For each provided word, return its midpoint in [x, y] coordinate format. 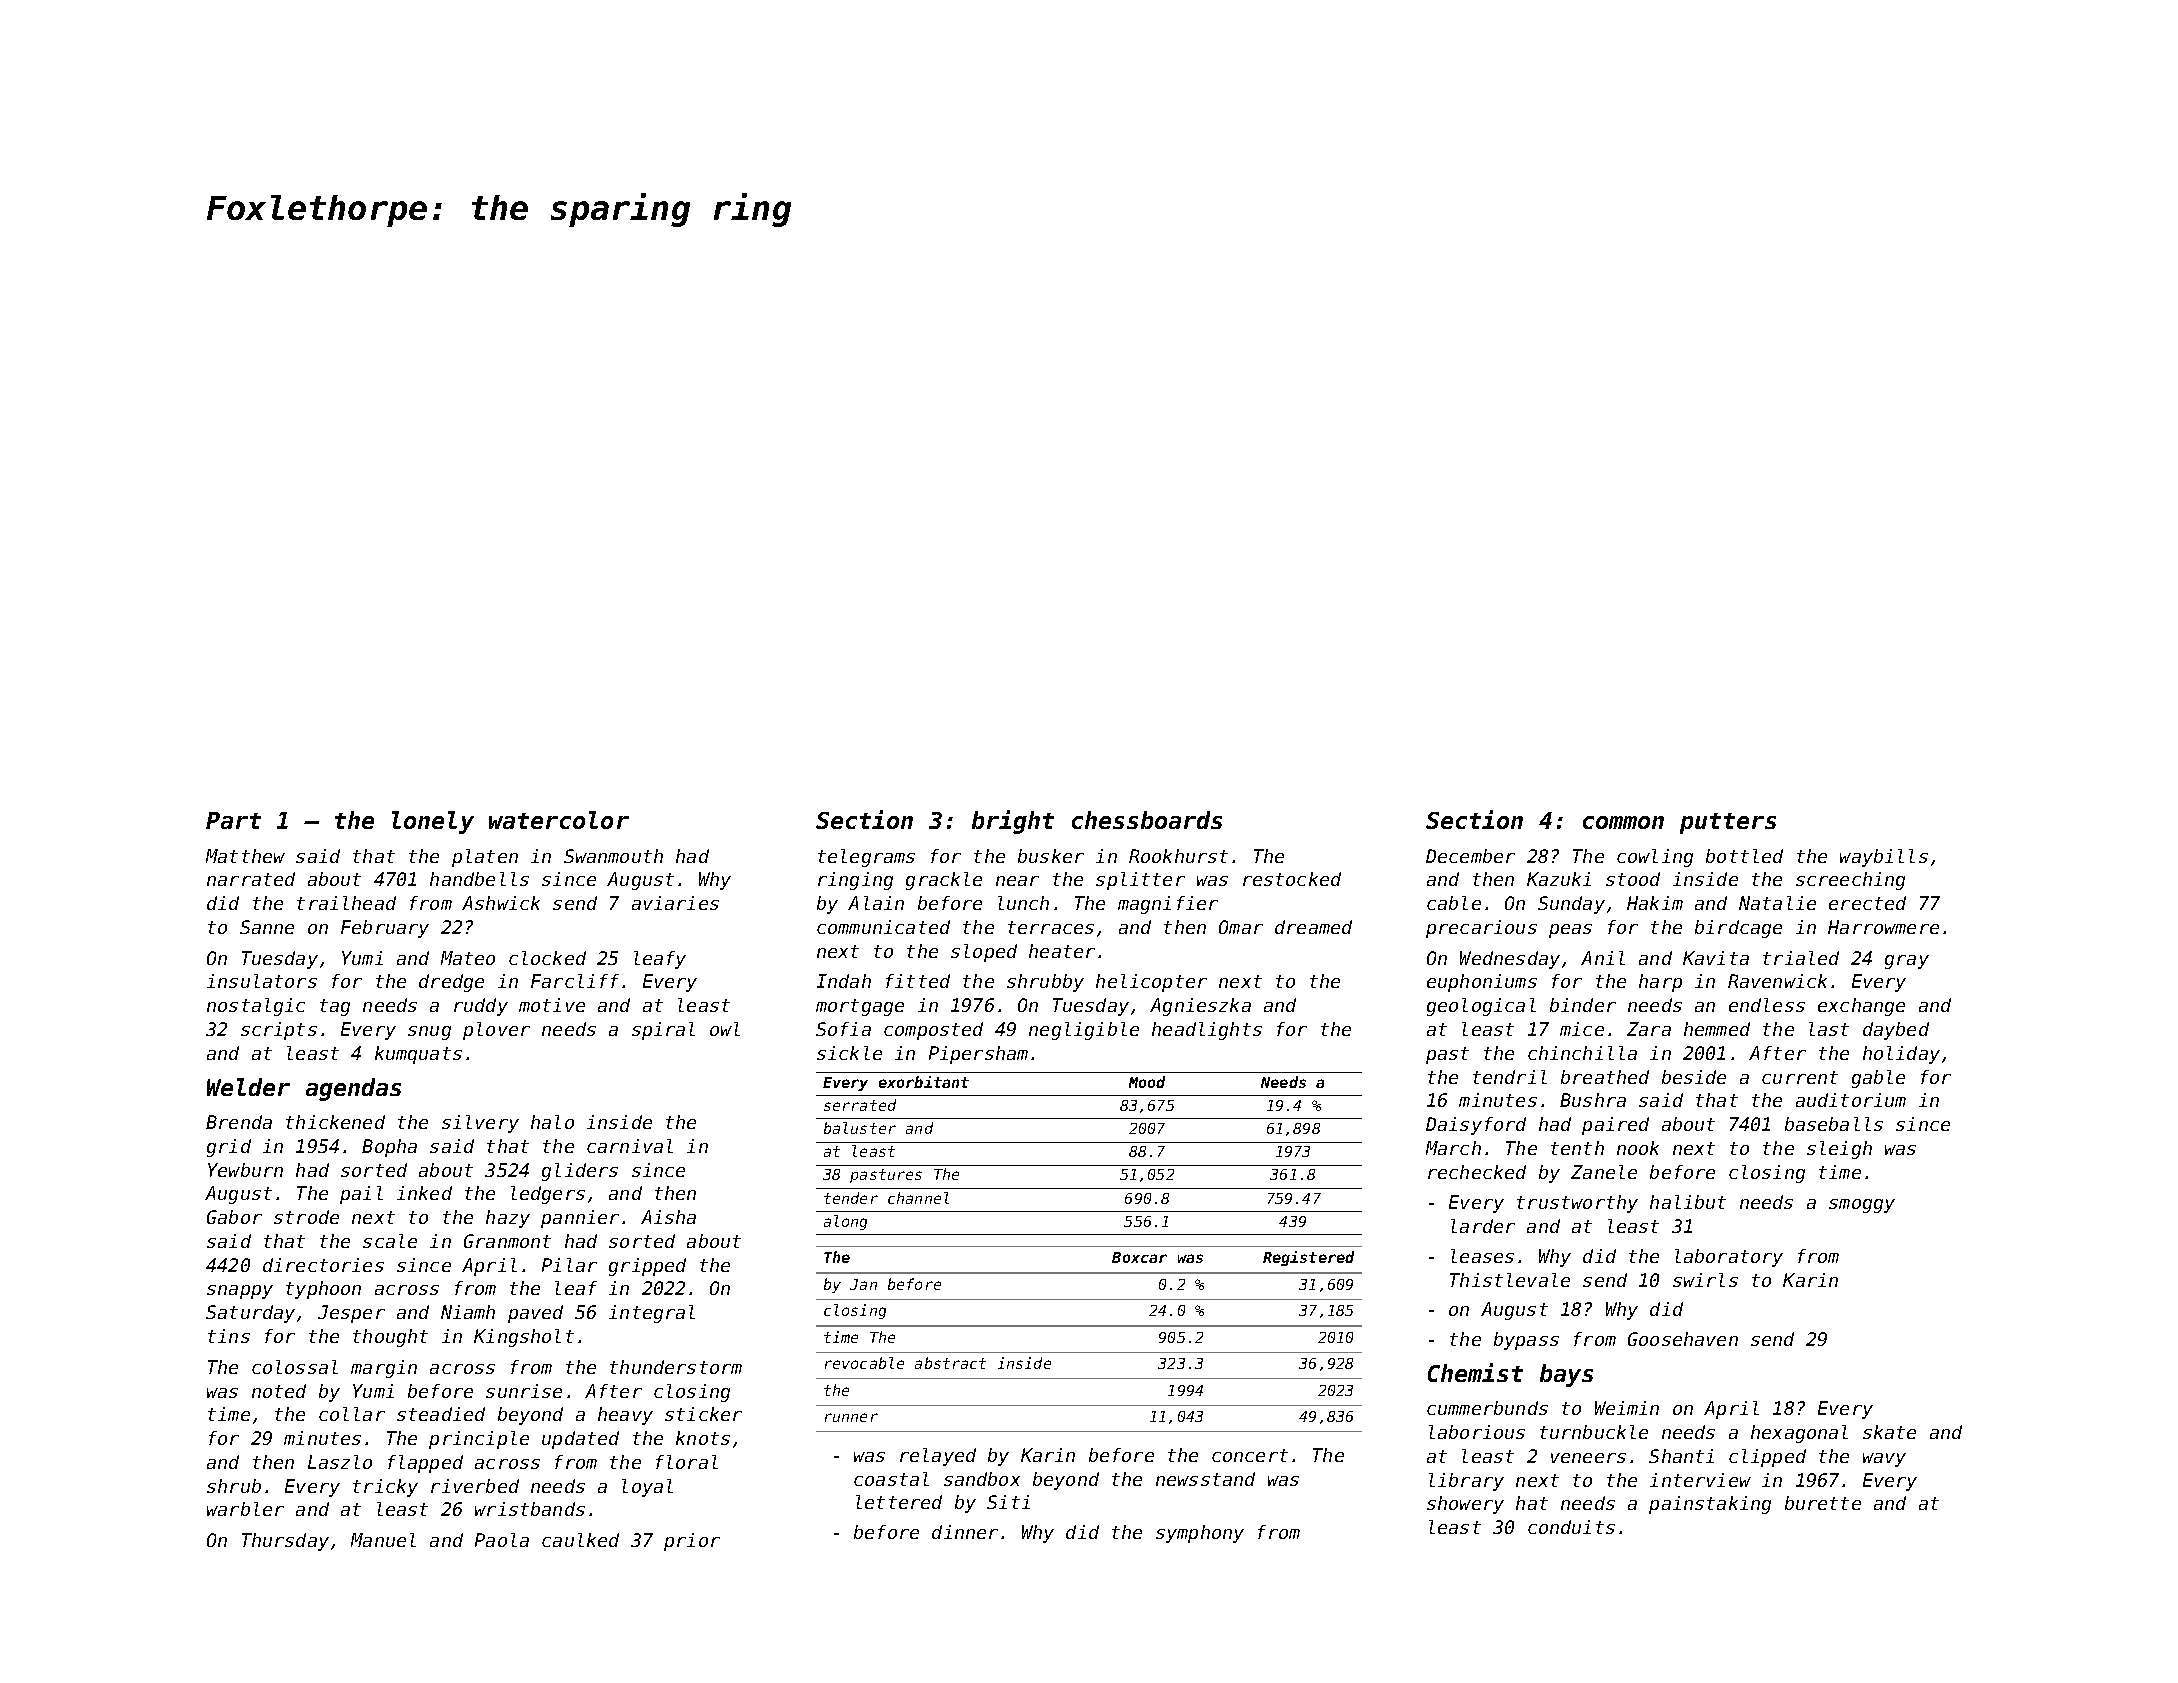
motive [552, 1005]
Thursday [285, 1542]
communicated [883, 927]
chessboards [1147, 820]
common [1623, 822]
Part [233, 820]
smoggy [1862, 1206]
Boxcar [1139, 1257]
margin [384, 1369]
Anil [1603, 958]
